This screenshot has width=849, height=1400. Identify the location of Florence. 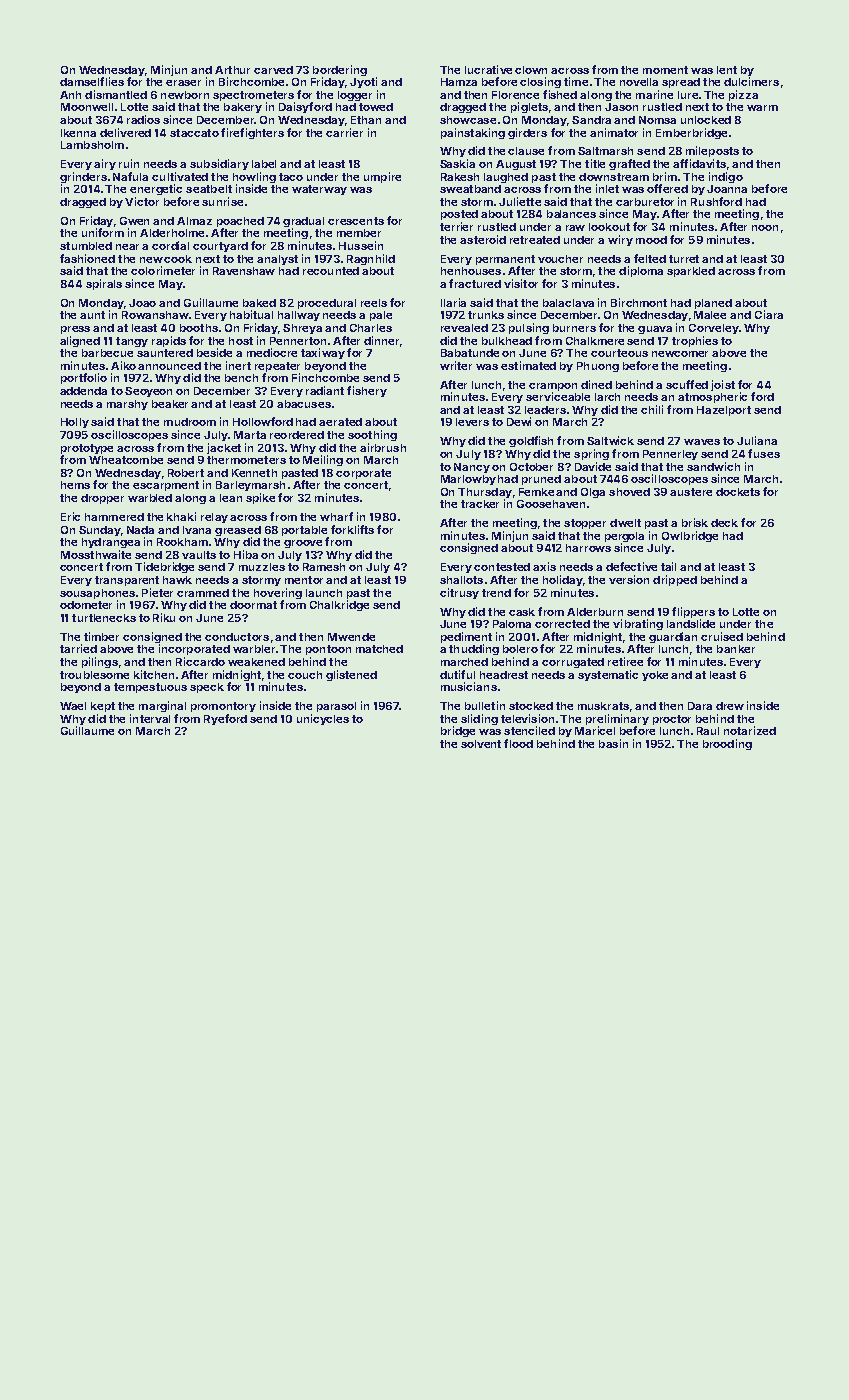
(515, 95).
